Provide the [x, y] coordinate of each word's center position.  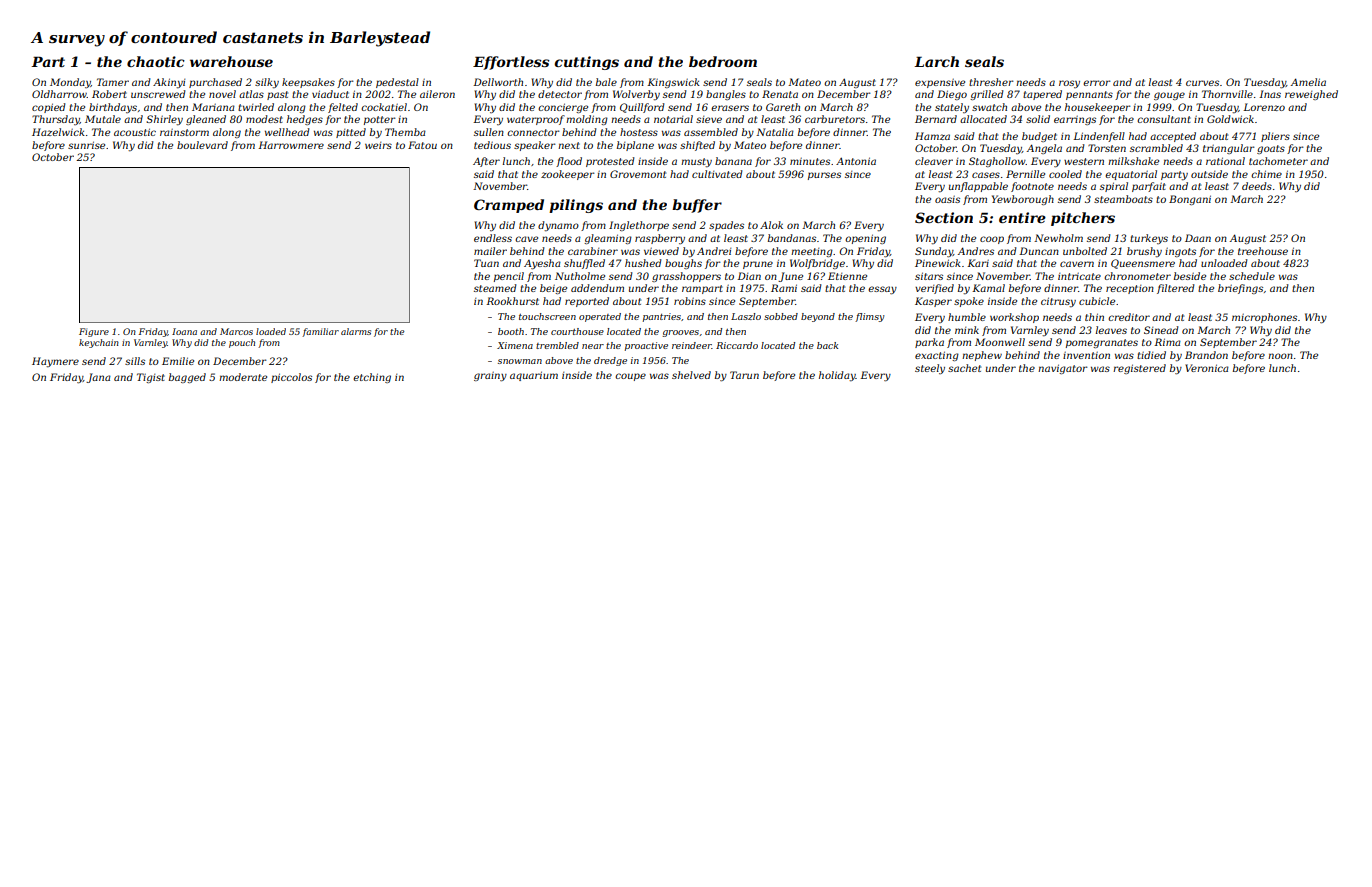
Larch [936, 61]
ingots [1180, 252]
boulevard [202, 145]
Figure [94, 332]
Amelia [1308, 82]
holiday [837, 376]
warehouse [231, 61]
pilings [576, 206]
